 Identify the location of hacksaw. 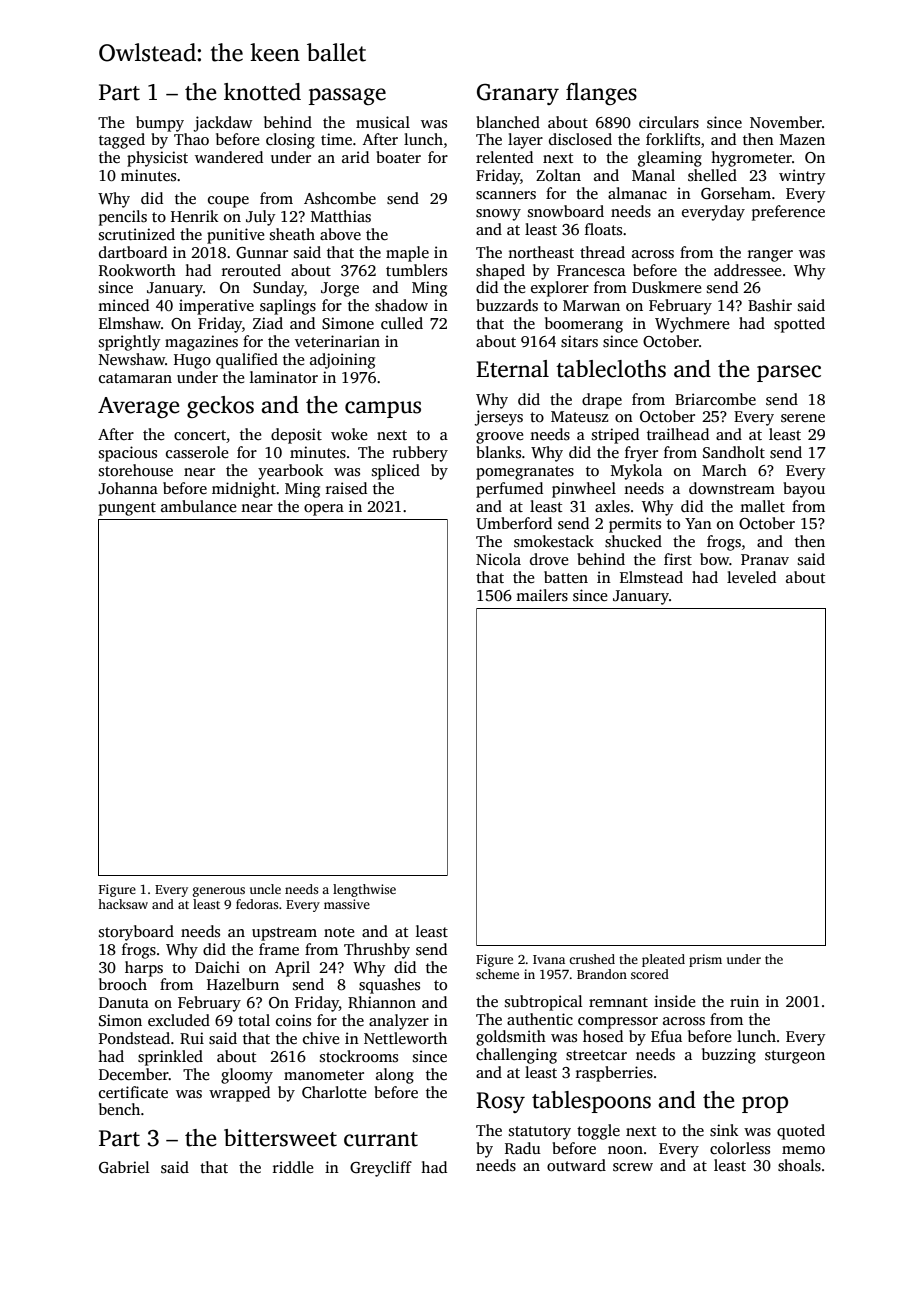
(123, 904).
